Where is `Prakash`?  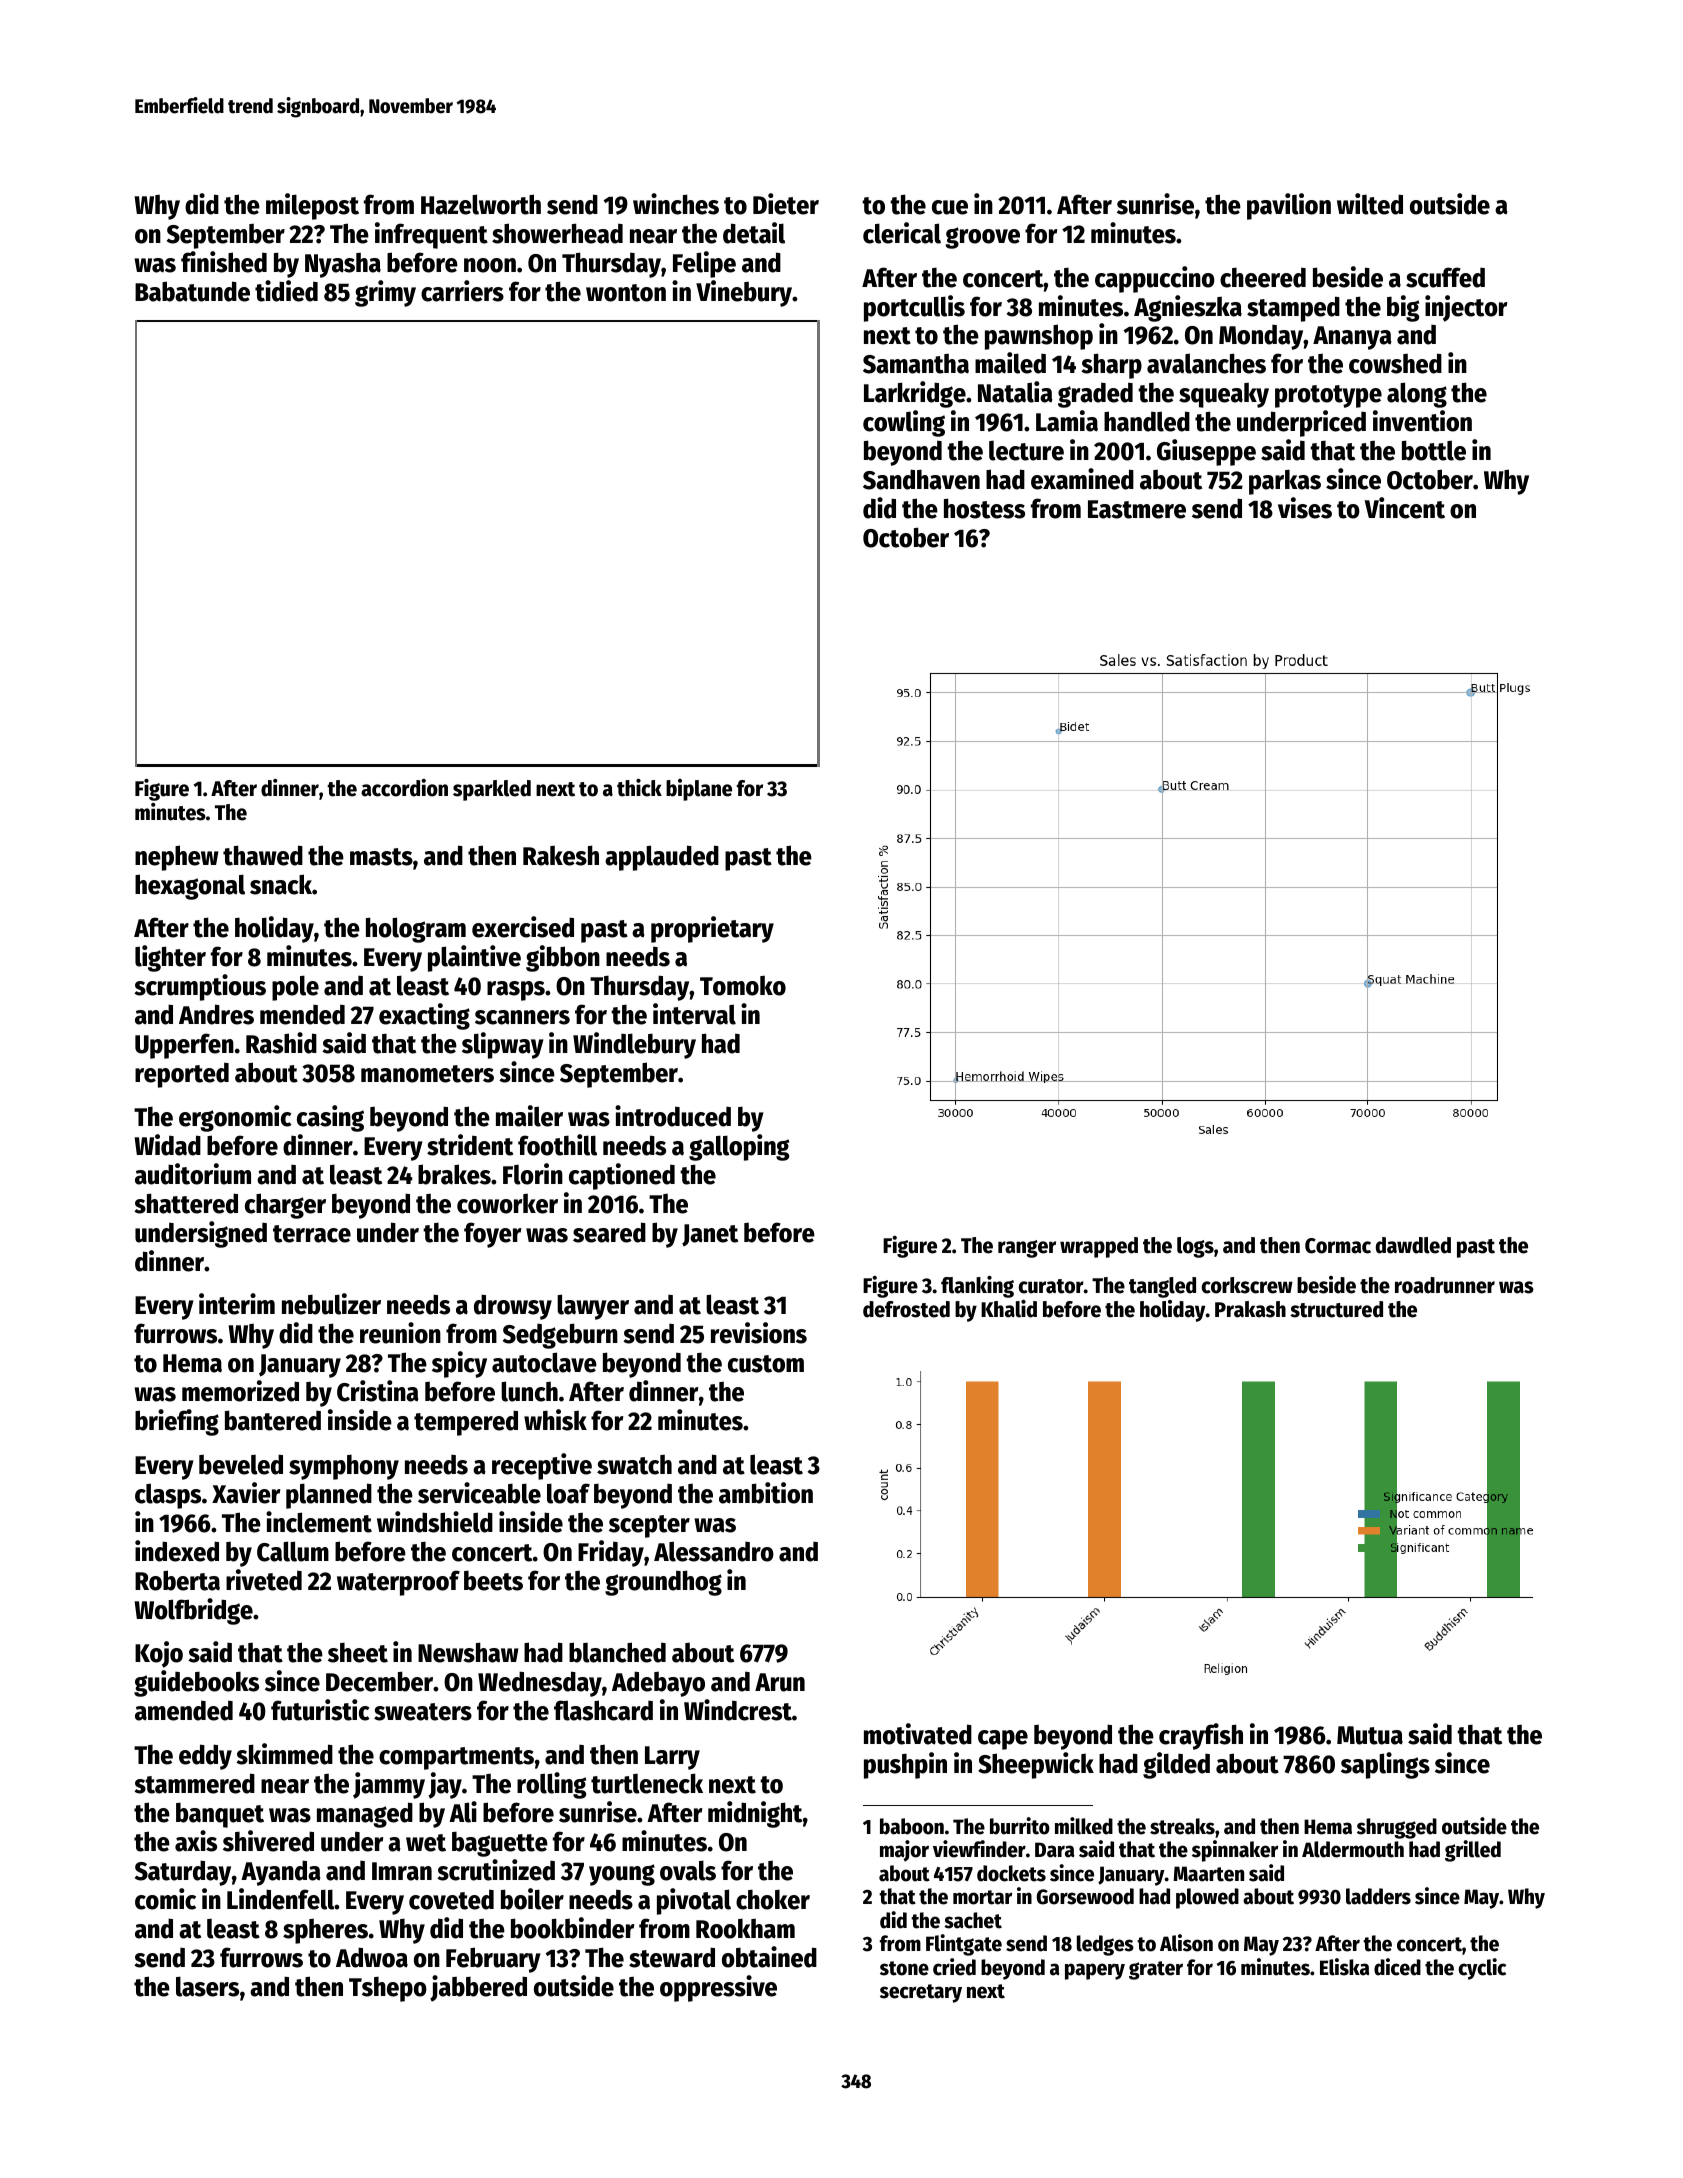
Prakash is located at coordinates (1250, 1309).
